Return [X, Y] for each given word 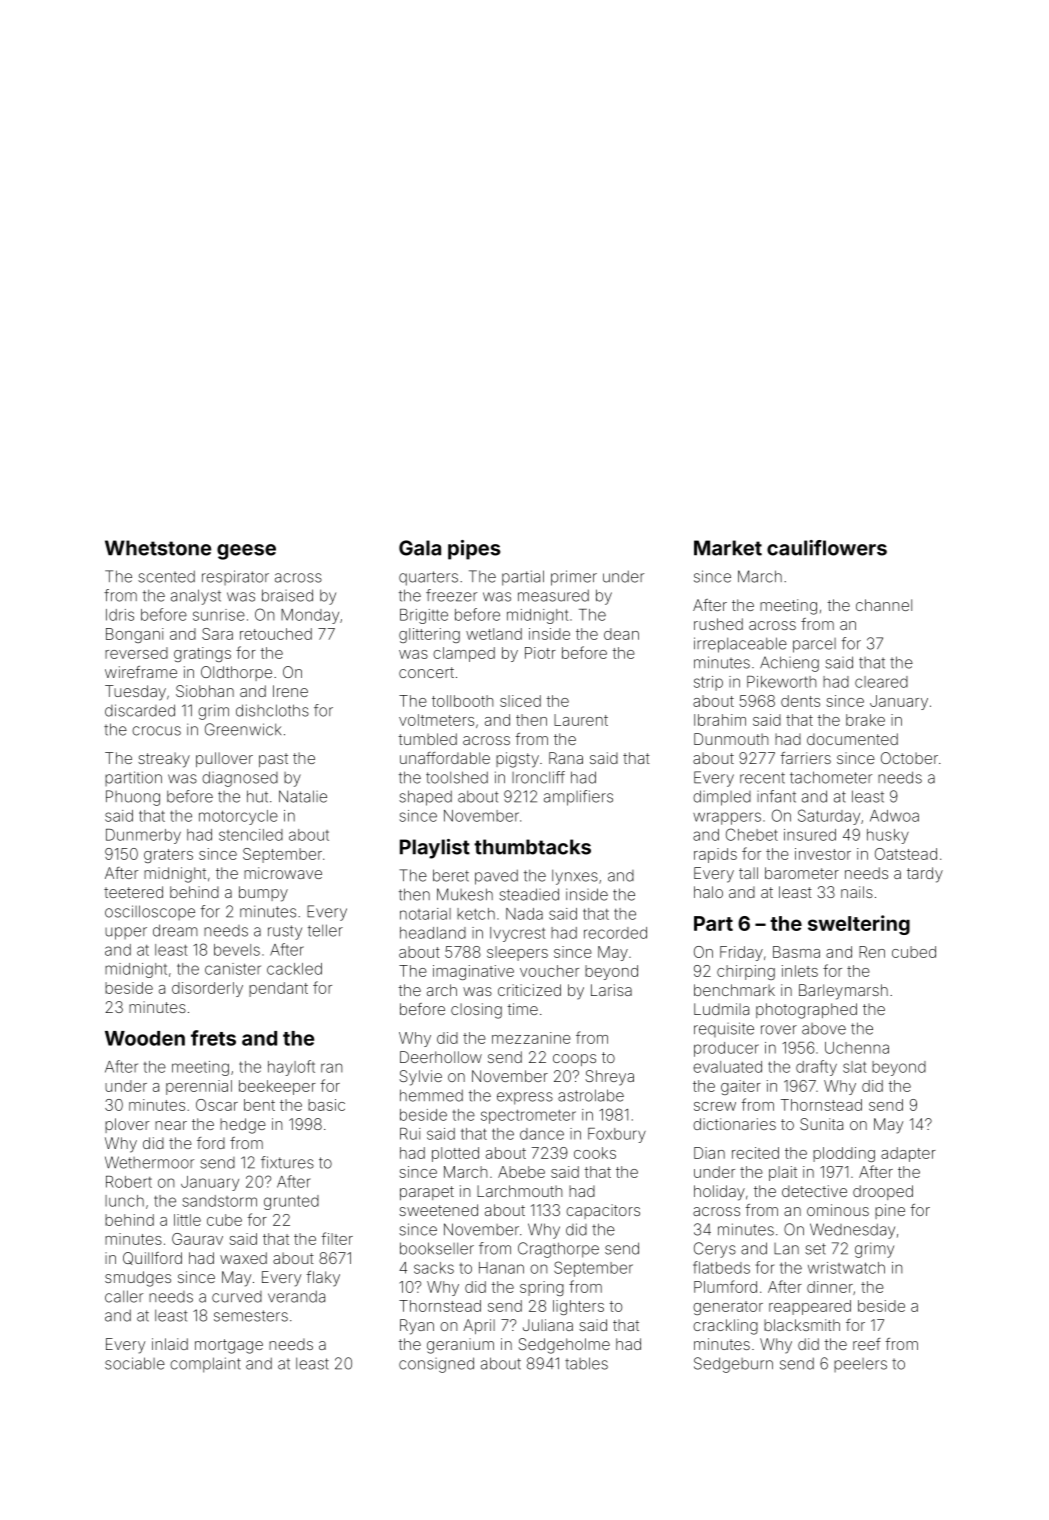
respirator [235, 577]
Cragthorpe [558, 1250]
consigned [436, 1365]
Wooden [145, 1038]
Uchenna [857, 1048]
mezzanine [531, 1038]
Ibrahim [720, 720]
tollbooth [462, 701]
